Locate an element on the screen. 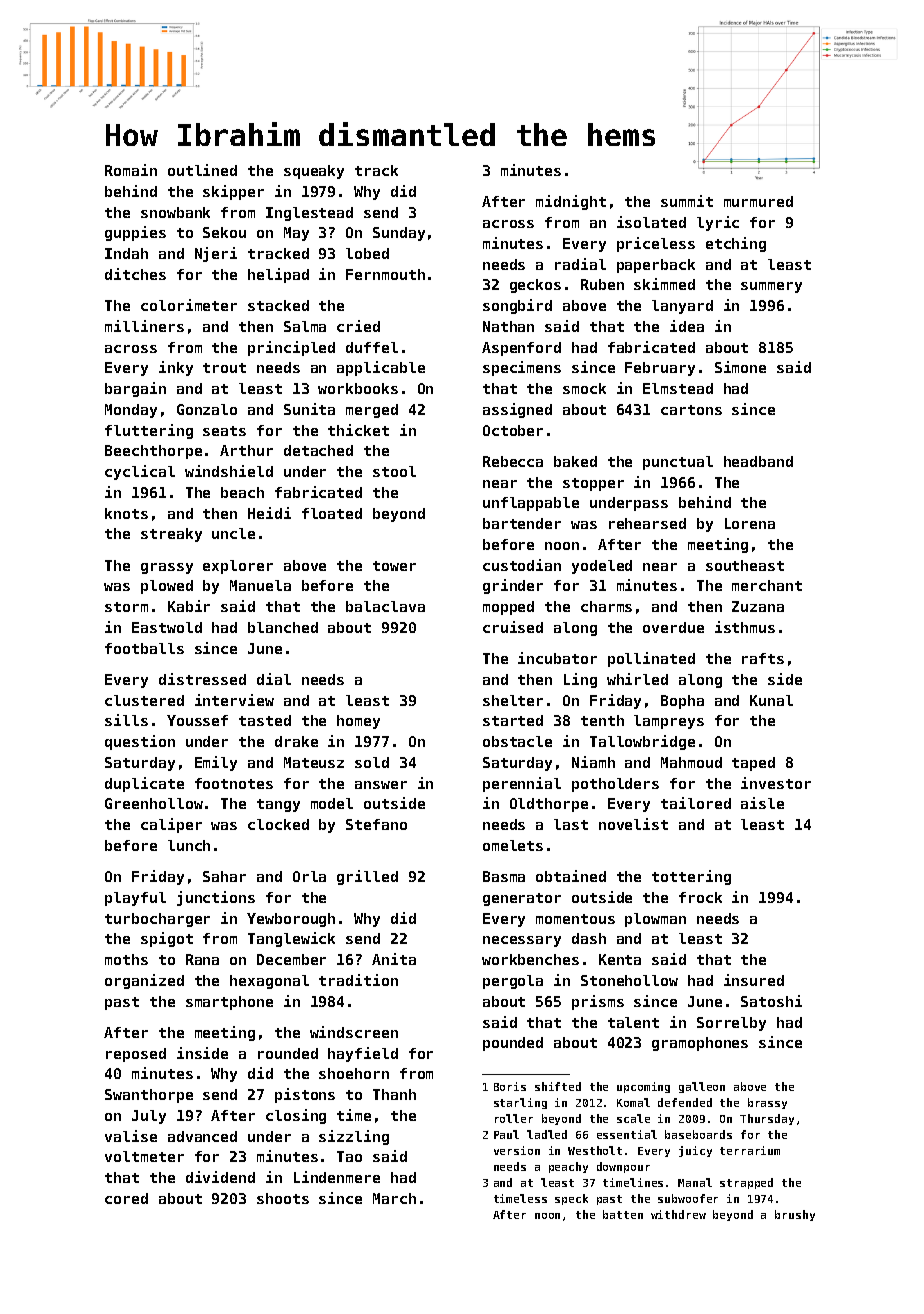 The width and height of the screenshot is (924, 1314). advanced is located at coordinates (202, 1136).
